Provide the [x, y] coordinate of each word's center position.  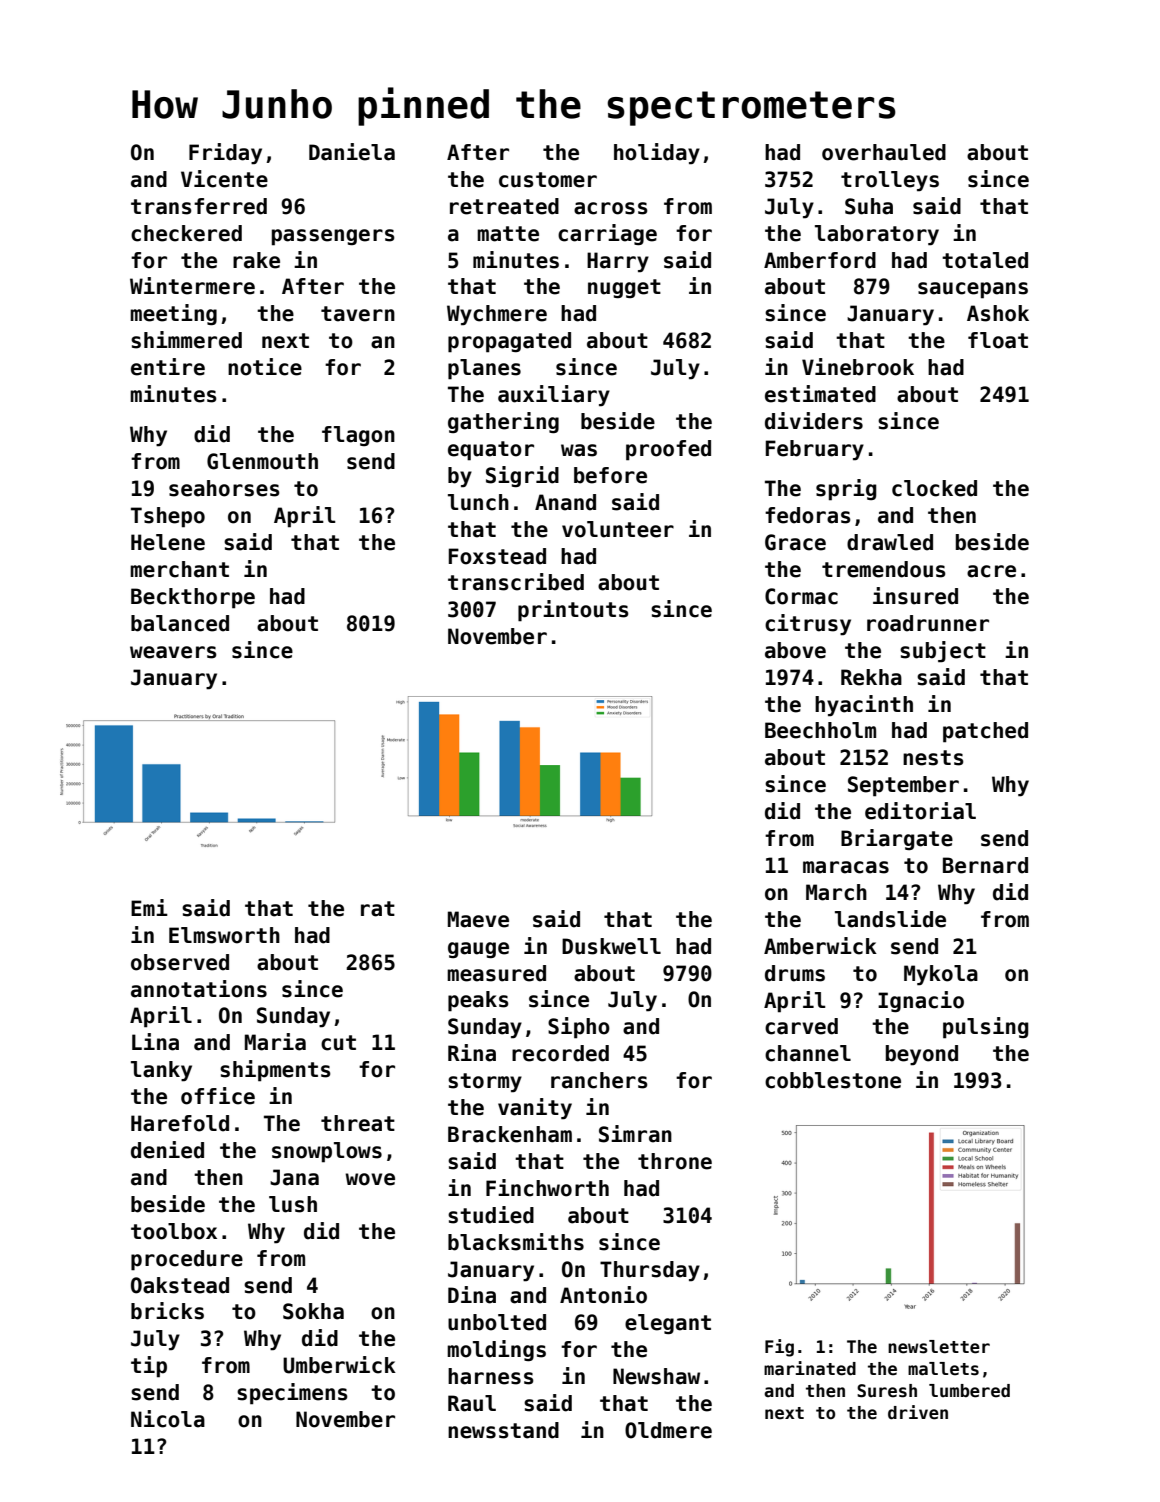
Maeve [478, 919]
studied [491, 1215]
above [795, 650]
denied [167, 1150]
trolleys [890, 181]
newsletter [939, 1347]
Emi [149, 907]
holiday [657, 154]
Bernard [985, 865]
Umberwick [339, 1365]
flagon [358, 436]
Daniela [352, 152]
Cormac [801, 596]
